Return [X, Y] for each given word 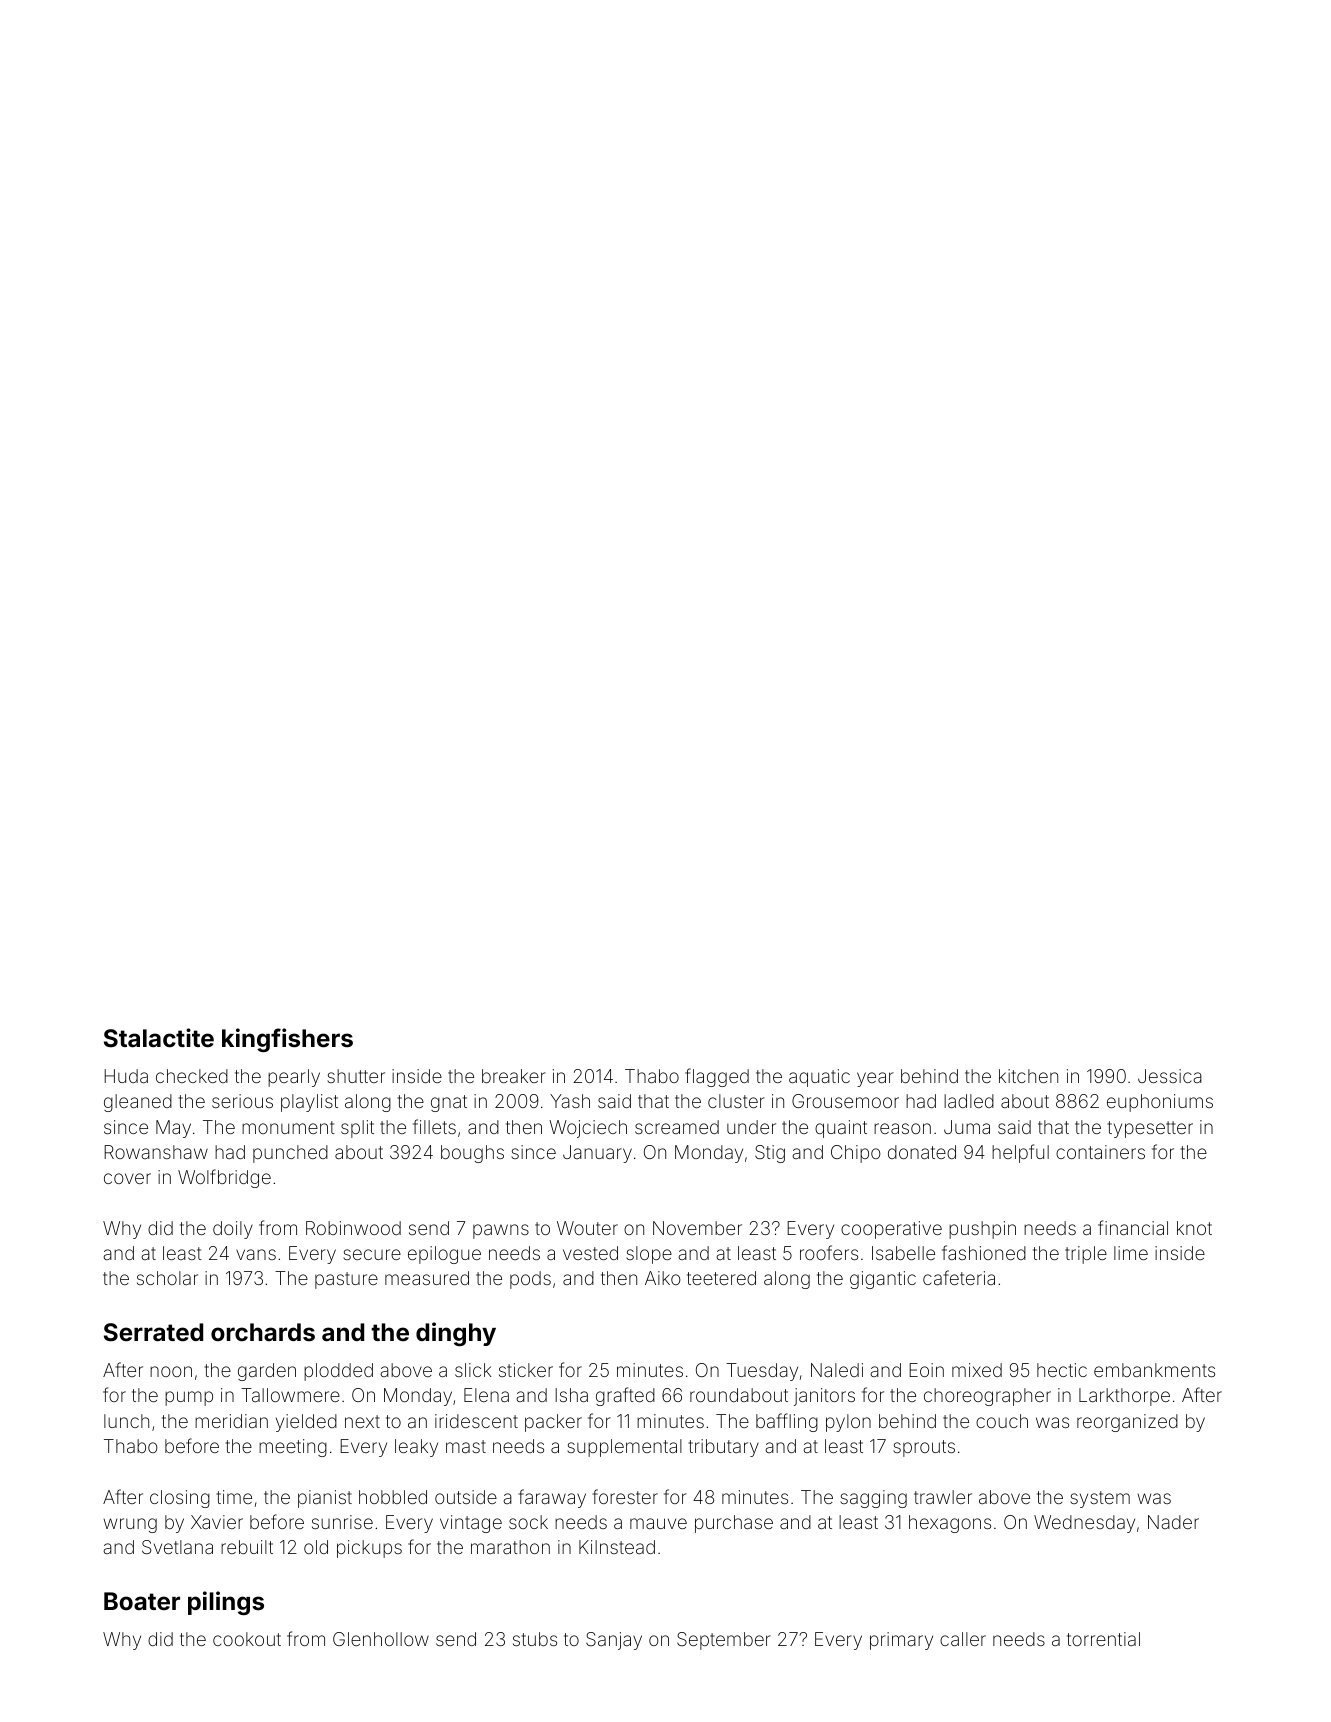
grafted [625, 1396]
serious [242, 1101]
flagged [717, 1077]
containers [1100, 1152]
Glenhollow [381, 1639]
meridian [231, 1421]
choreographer [987, 1397]
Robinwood [353, 1228]
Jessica [1170, 1076]
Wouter [587, 1228]
